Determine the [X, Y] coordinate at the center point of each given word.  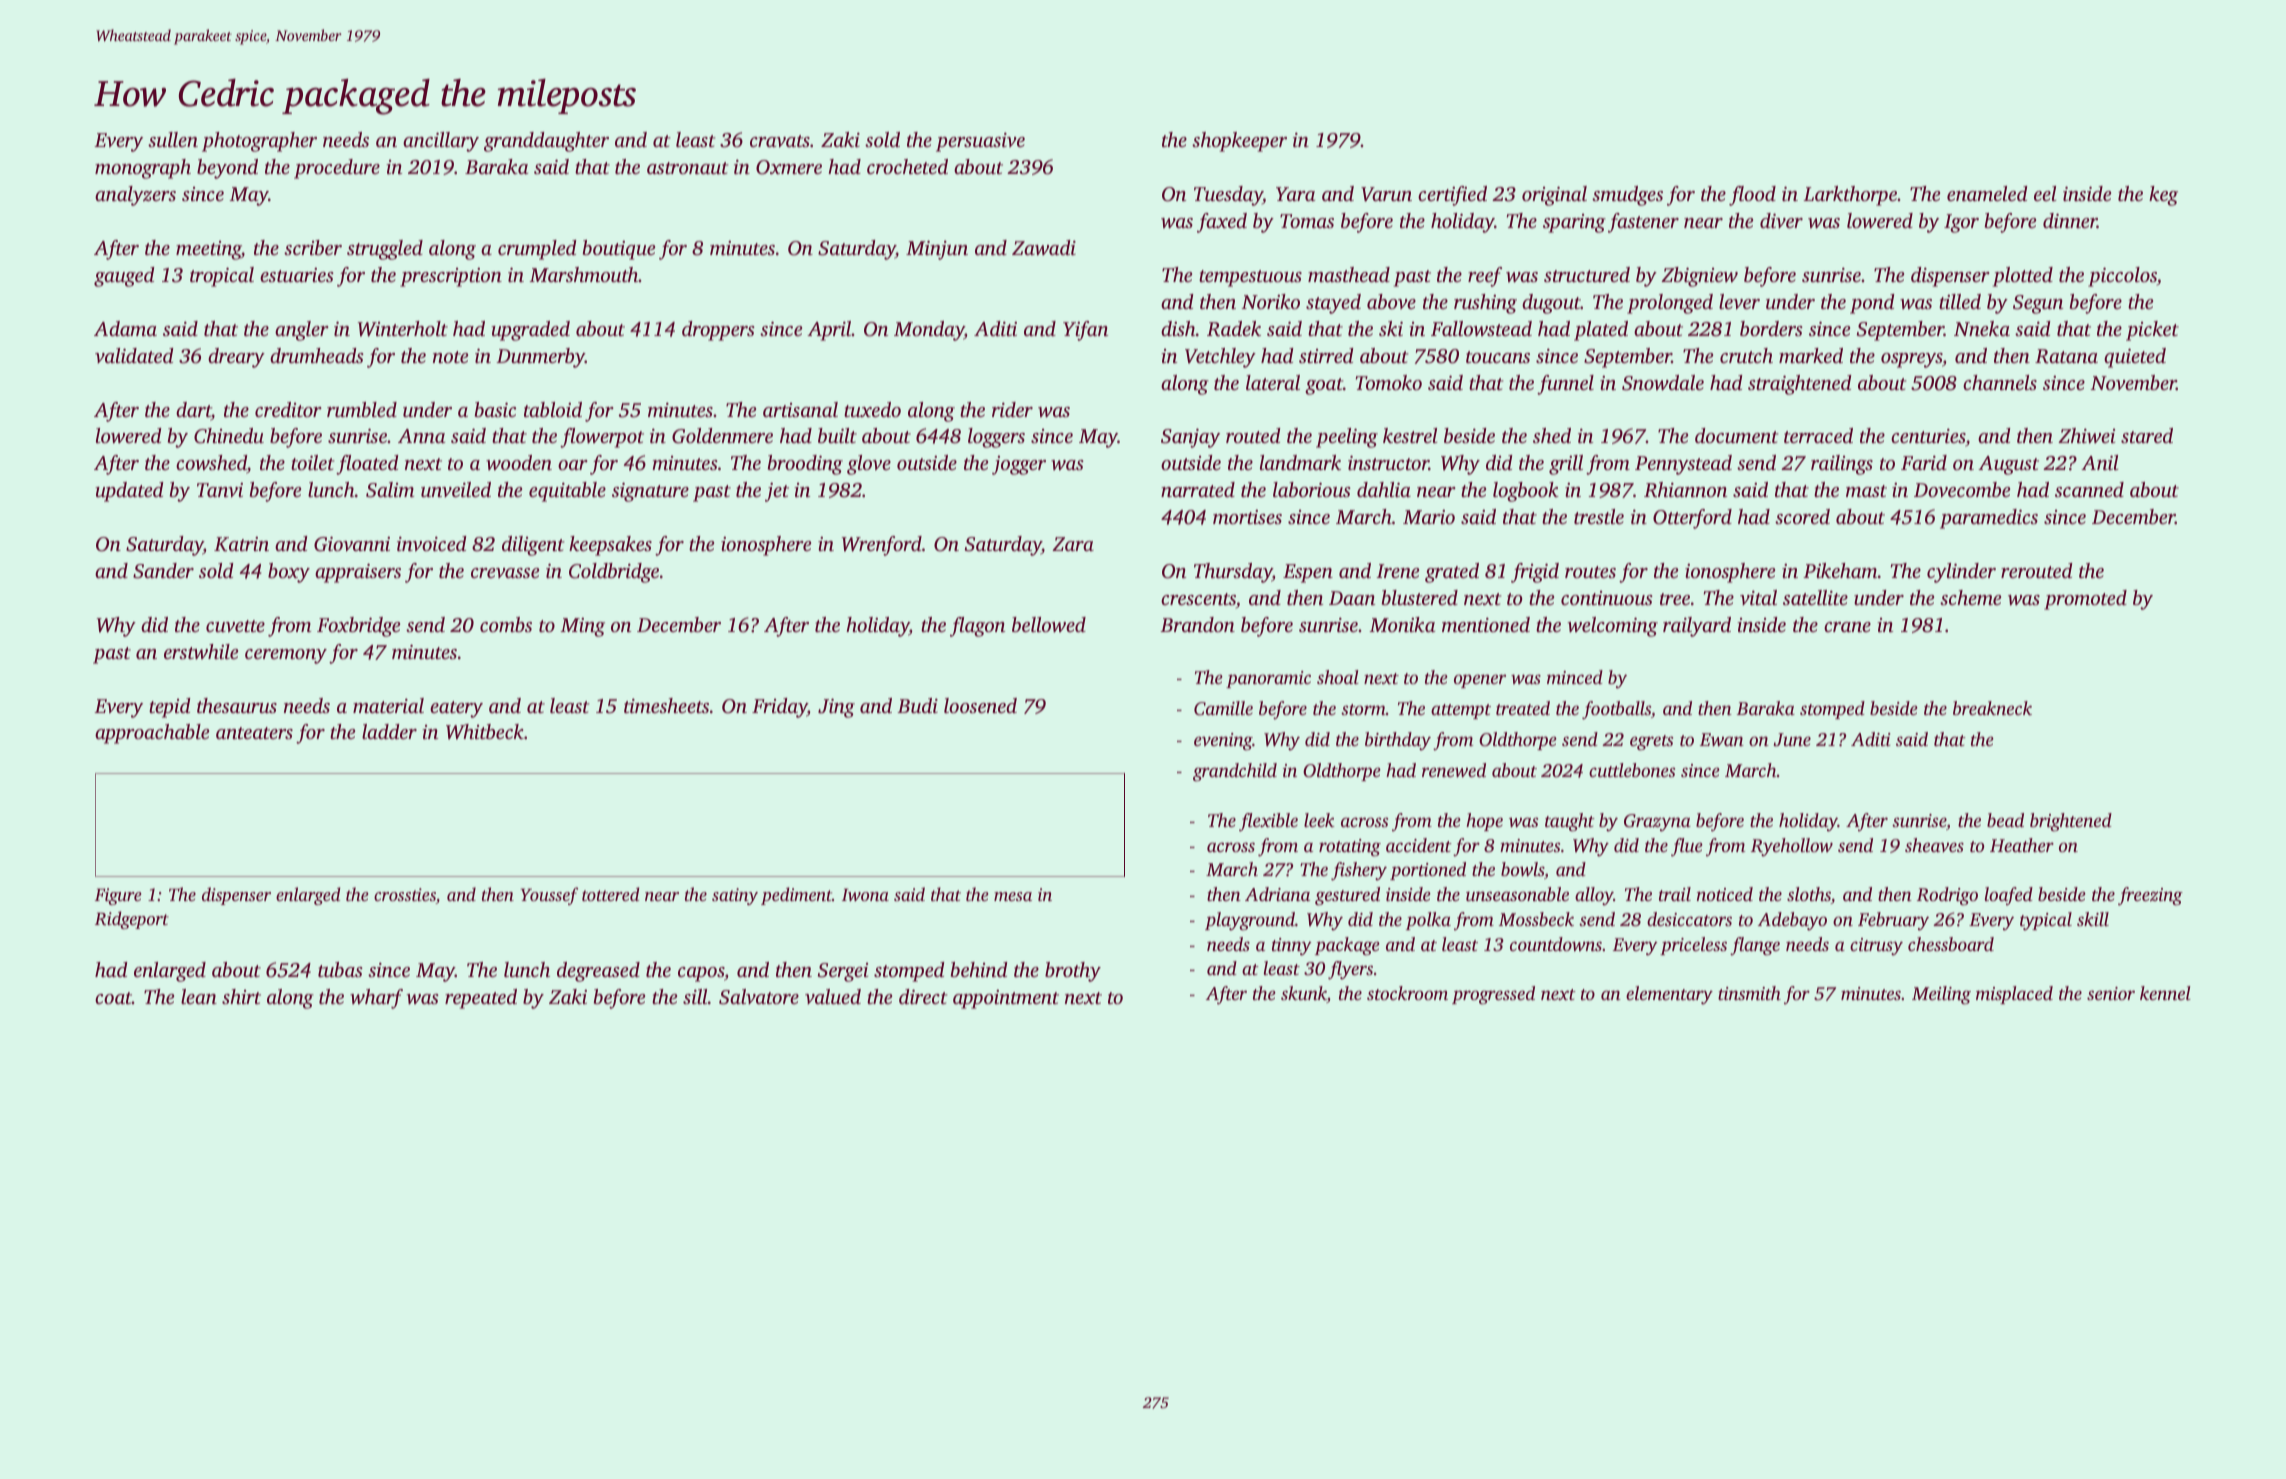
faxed [1222, 223]
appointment [1006, 999]
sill [695, 996]
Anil [2099, 462]
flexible [1268, 822]
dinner [2070, 220]
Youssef [549, 896]
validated [134, 355]
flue [1687, 847]
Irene [1397, 571]
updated [129, 492]
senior [2111, 993]
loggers [996, 438]
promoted [2085, 600]
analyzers [135, 196]
